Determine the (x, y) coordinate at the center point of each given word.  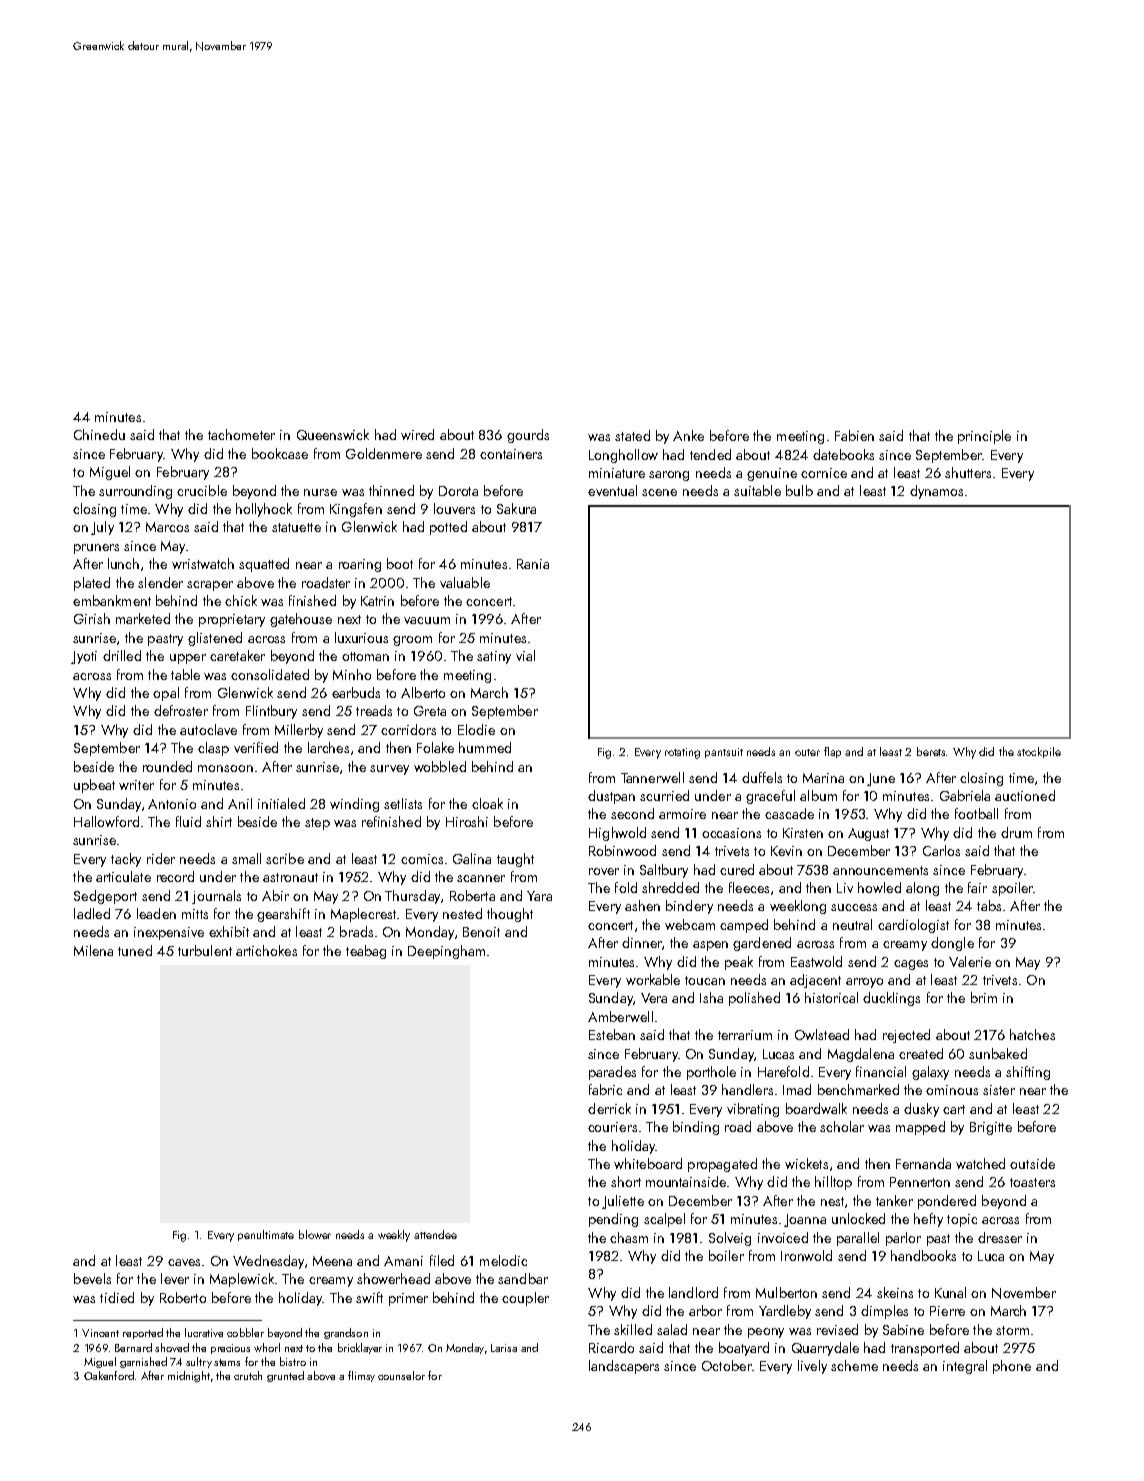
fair (977, 887)
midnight (189, 1376)
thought (510, 915)
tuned (135, 950)
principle (984, 437)
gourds (528, 436)
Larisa (504, 1348)
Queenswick (333, 434)
